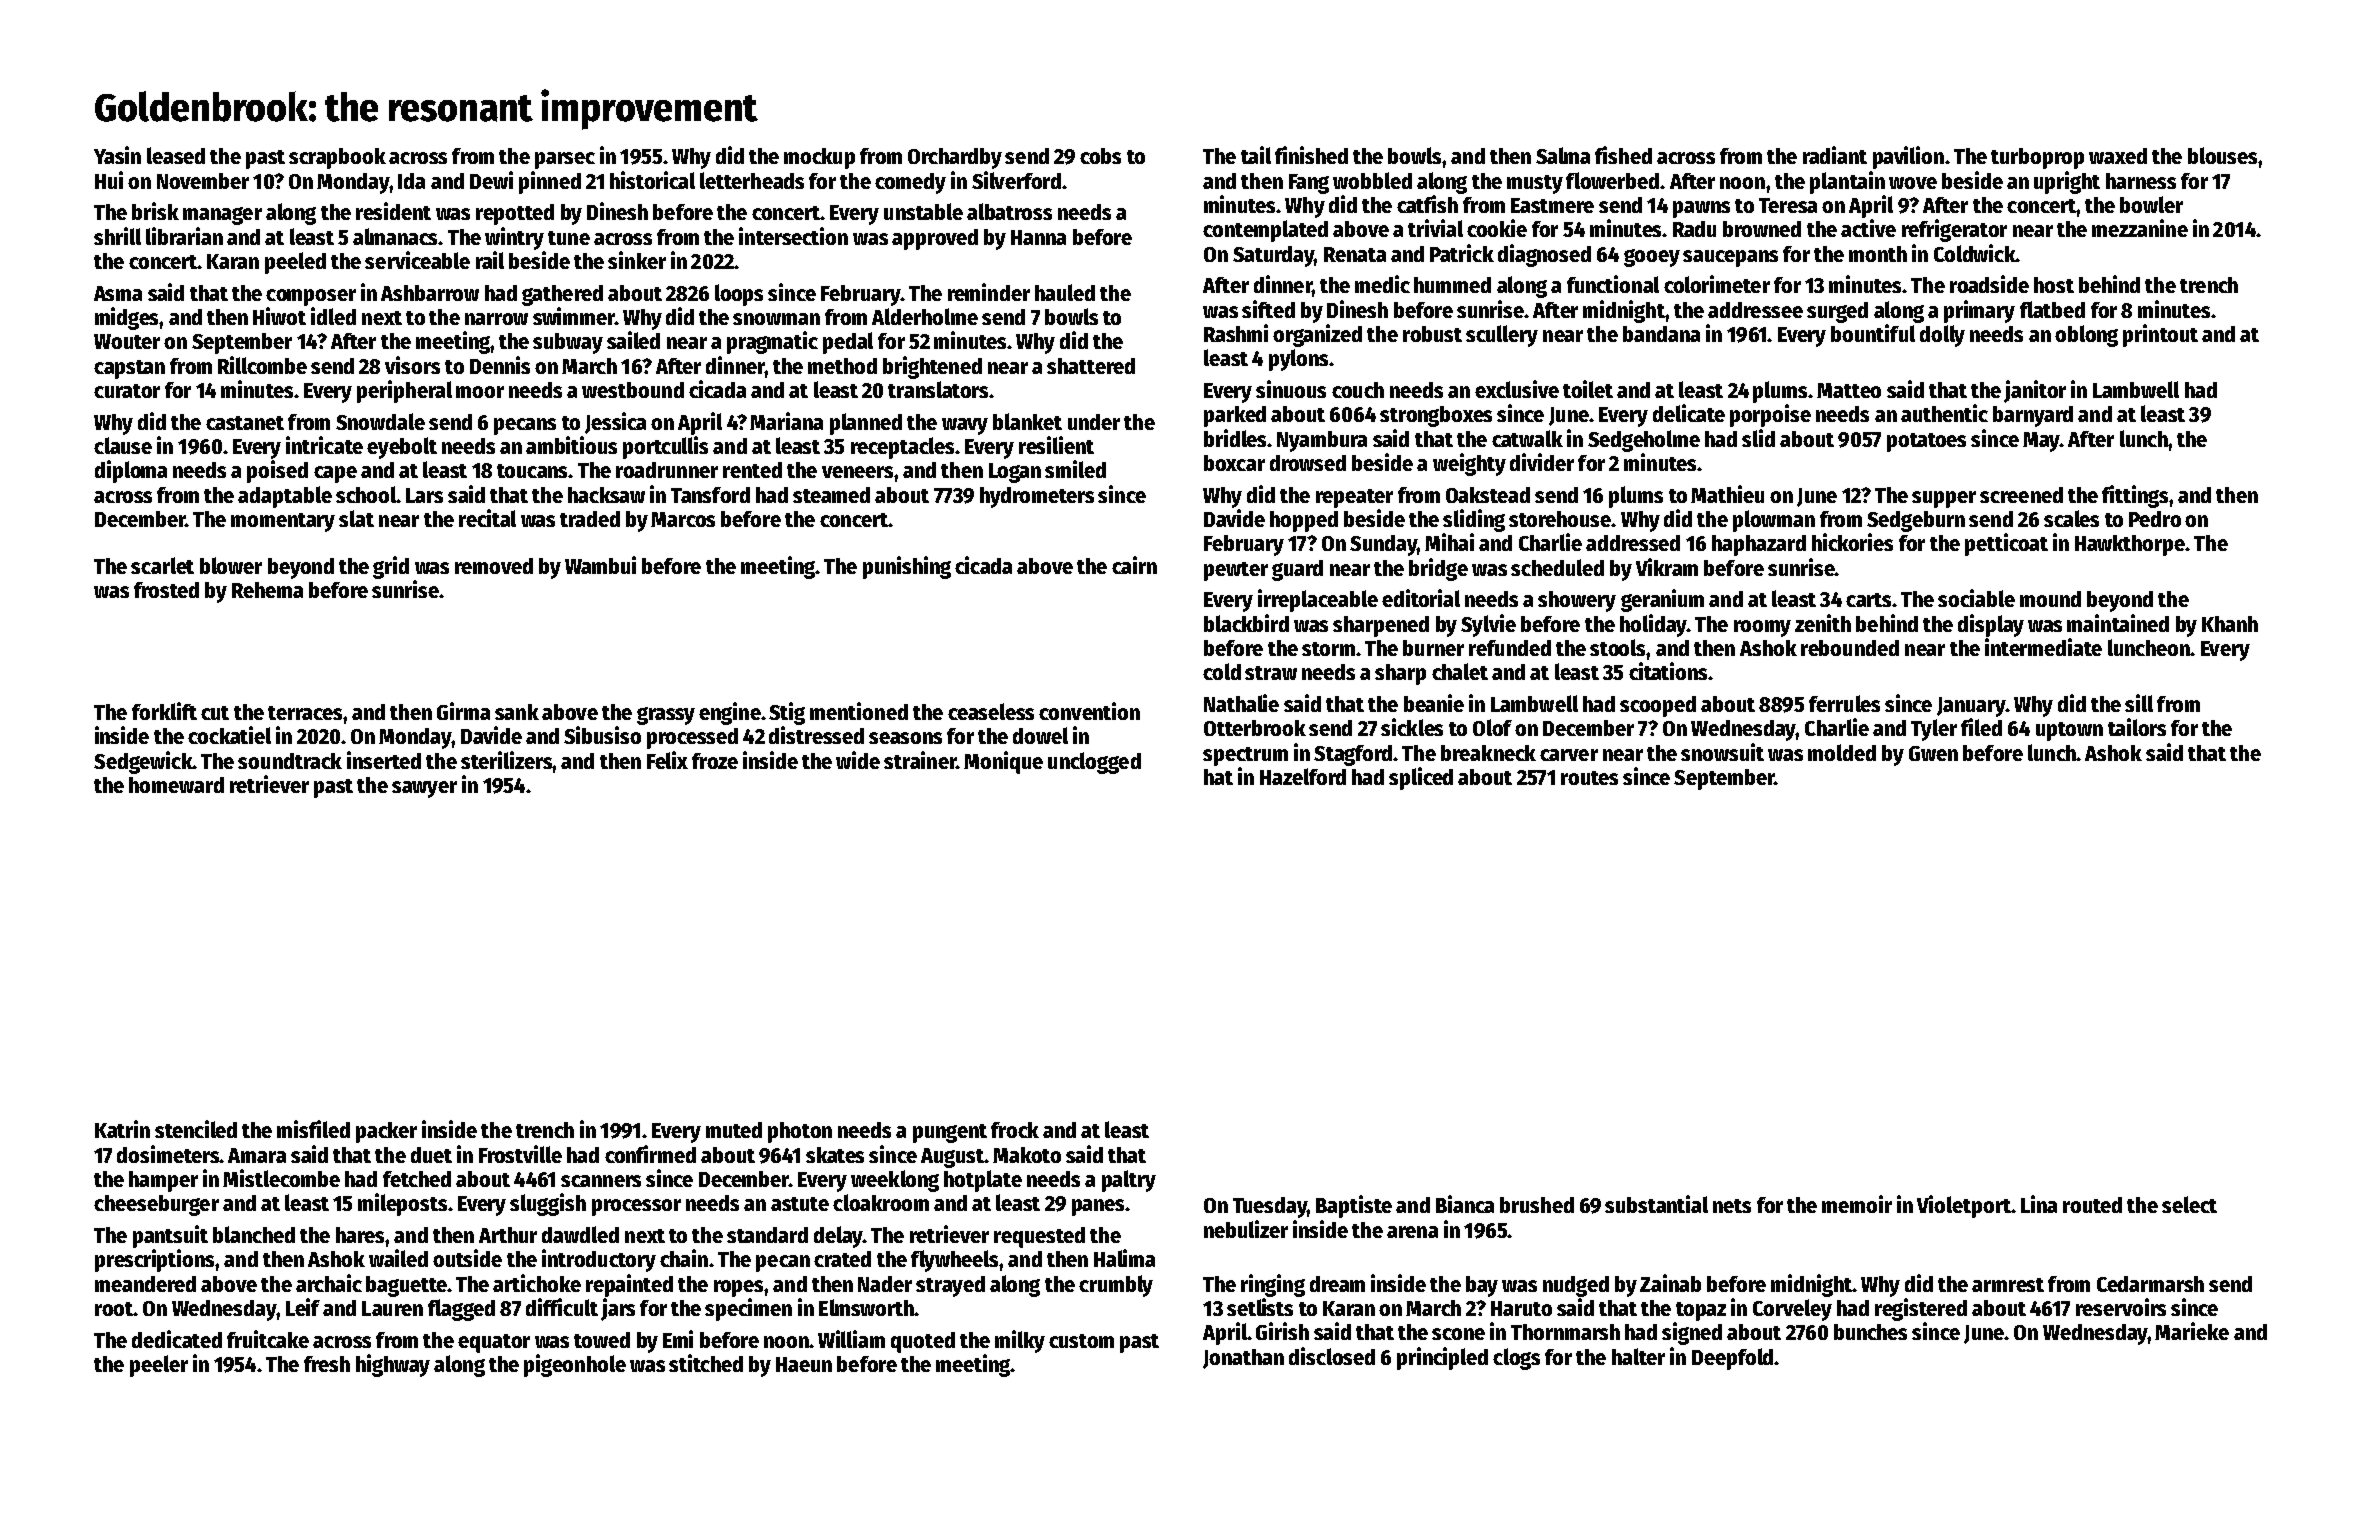 The image size is (2364, 1530). I want to click on fresh, so click(327, 1364).
